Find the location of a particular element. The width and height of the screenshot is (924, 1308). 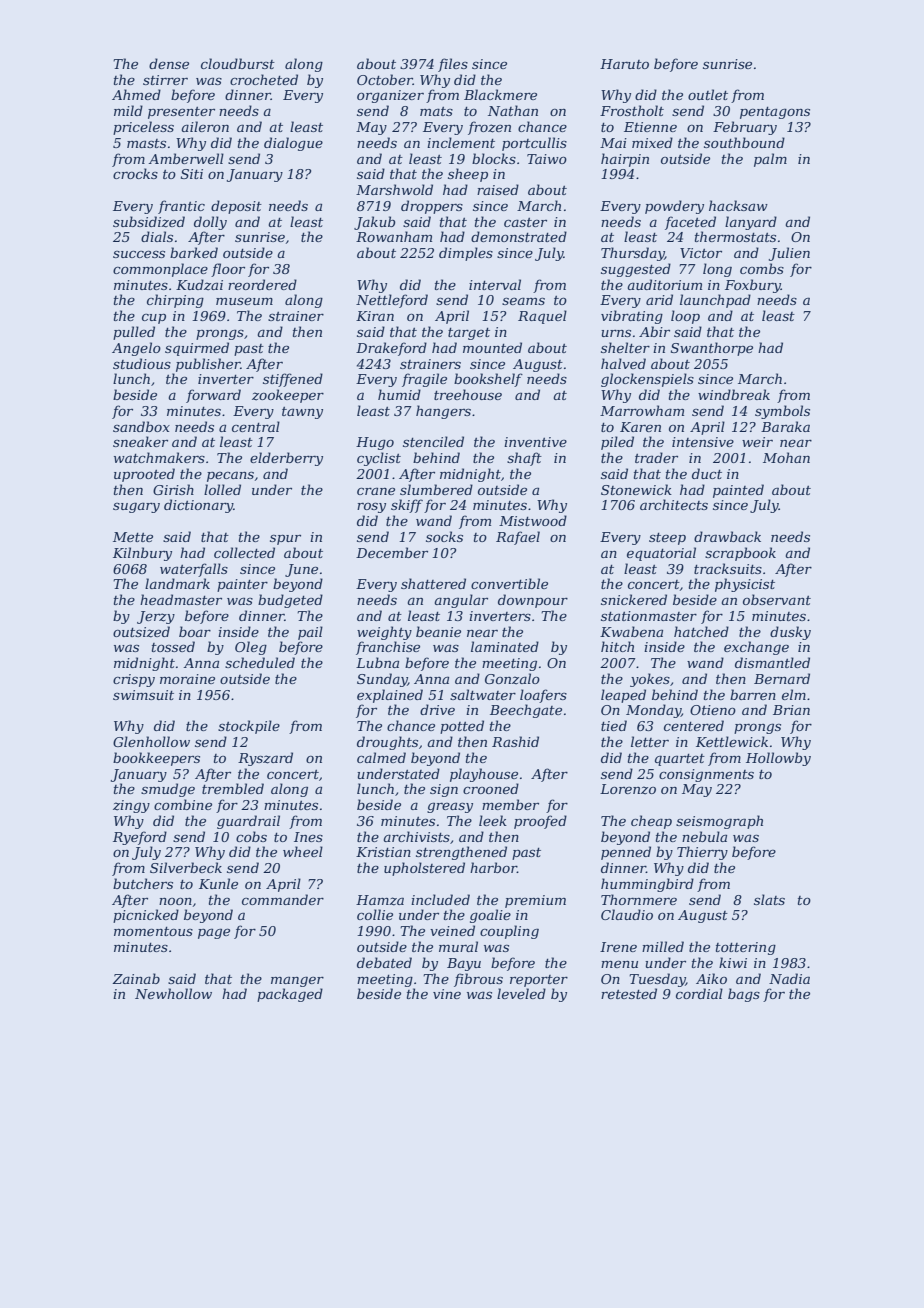

dimples is located at coordinates (466, 254).
